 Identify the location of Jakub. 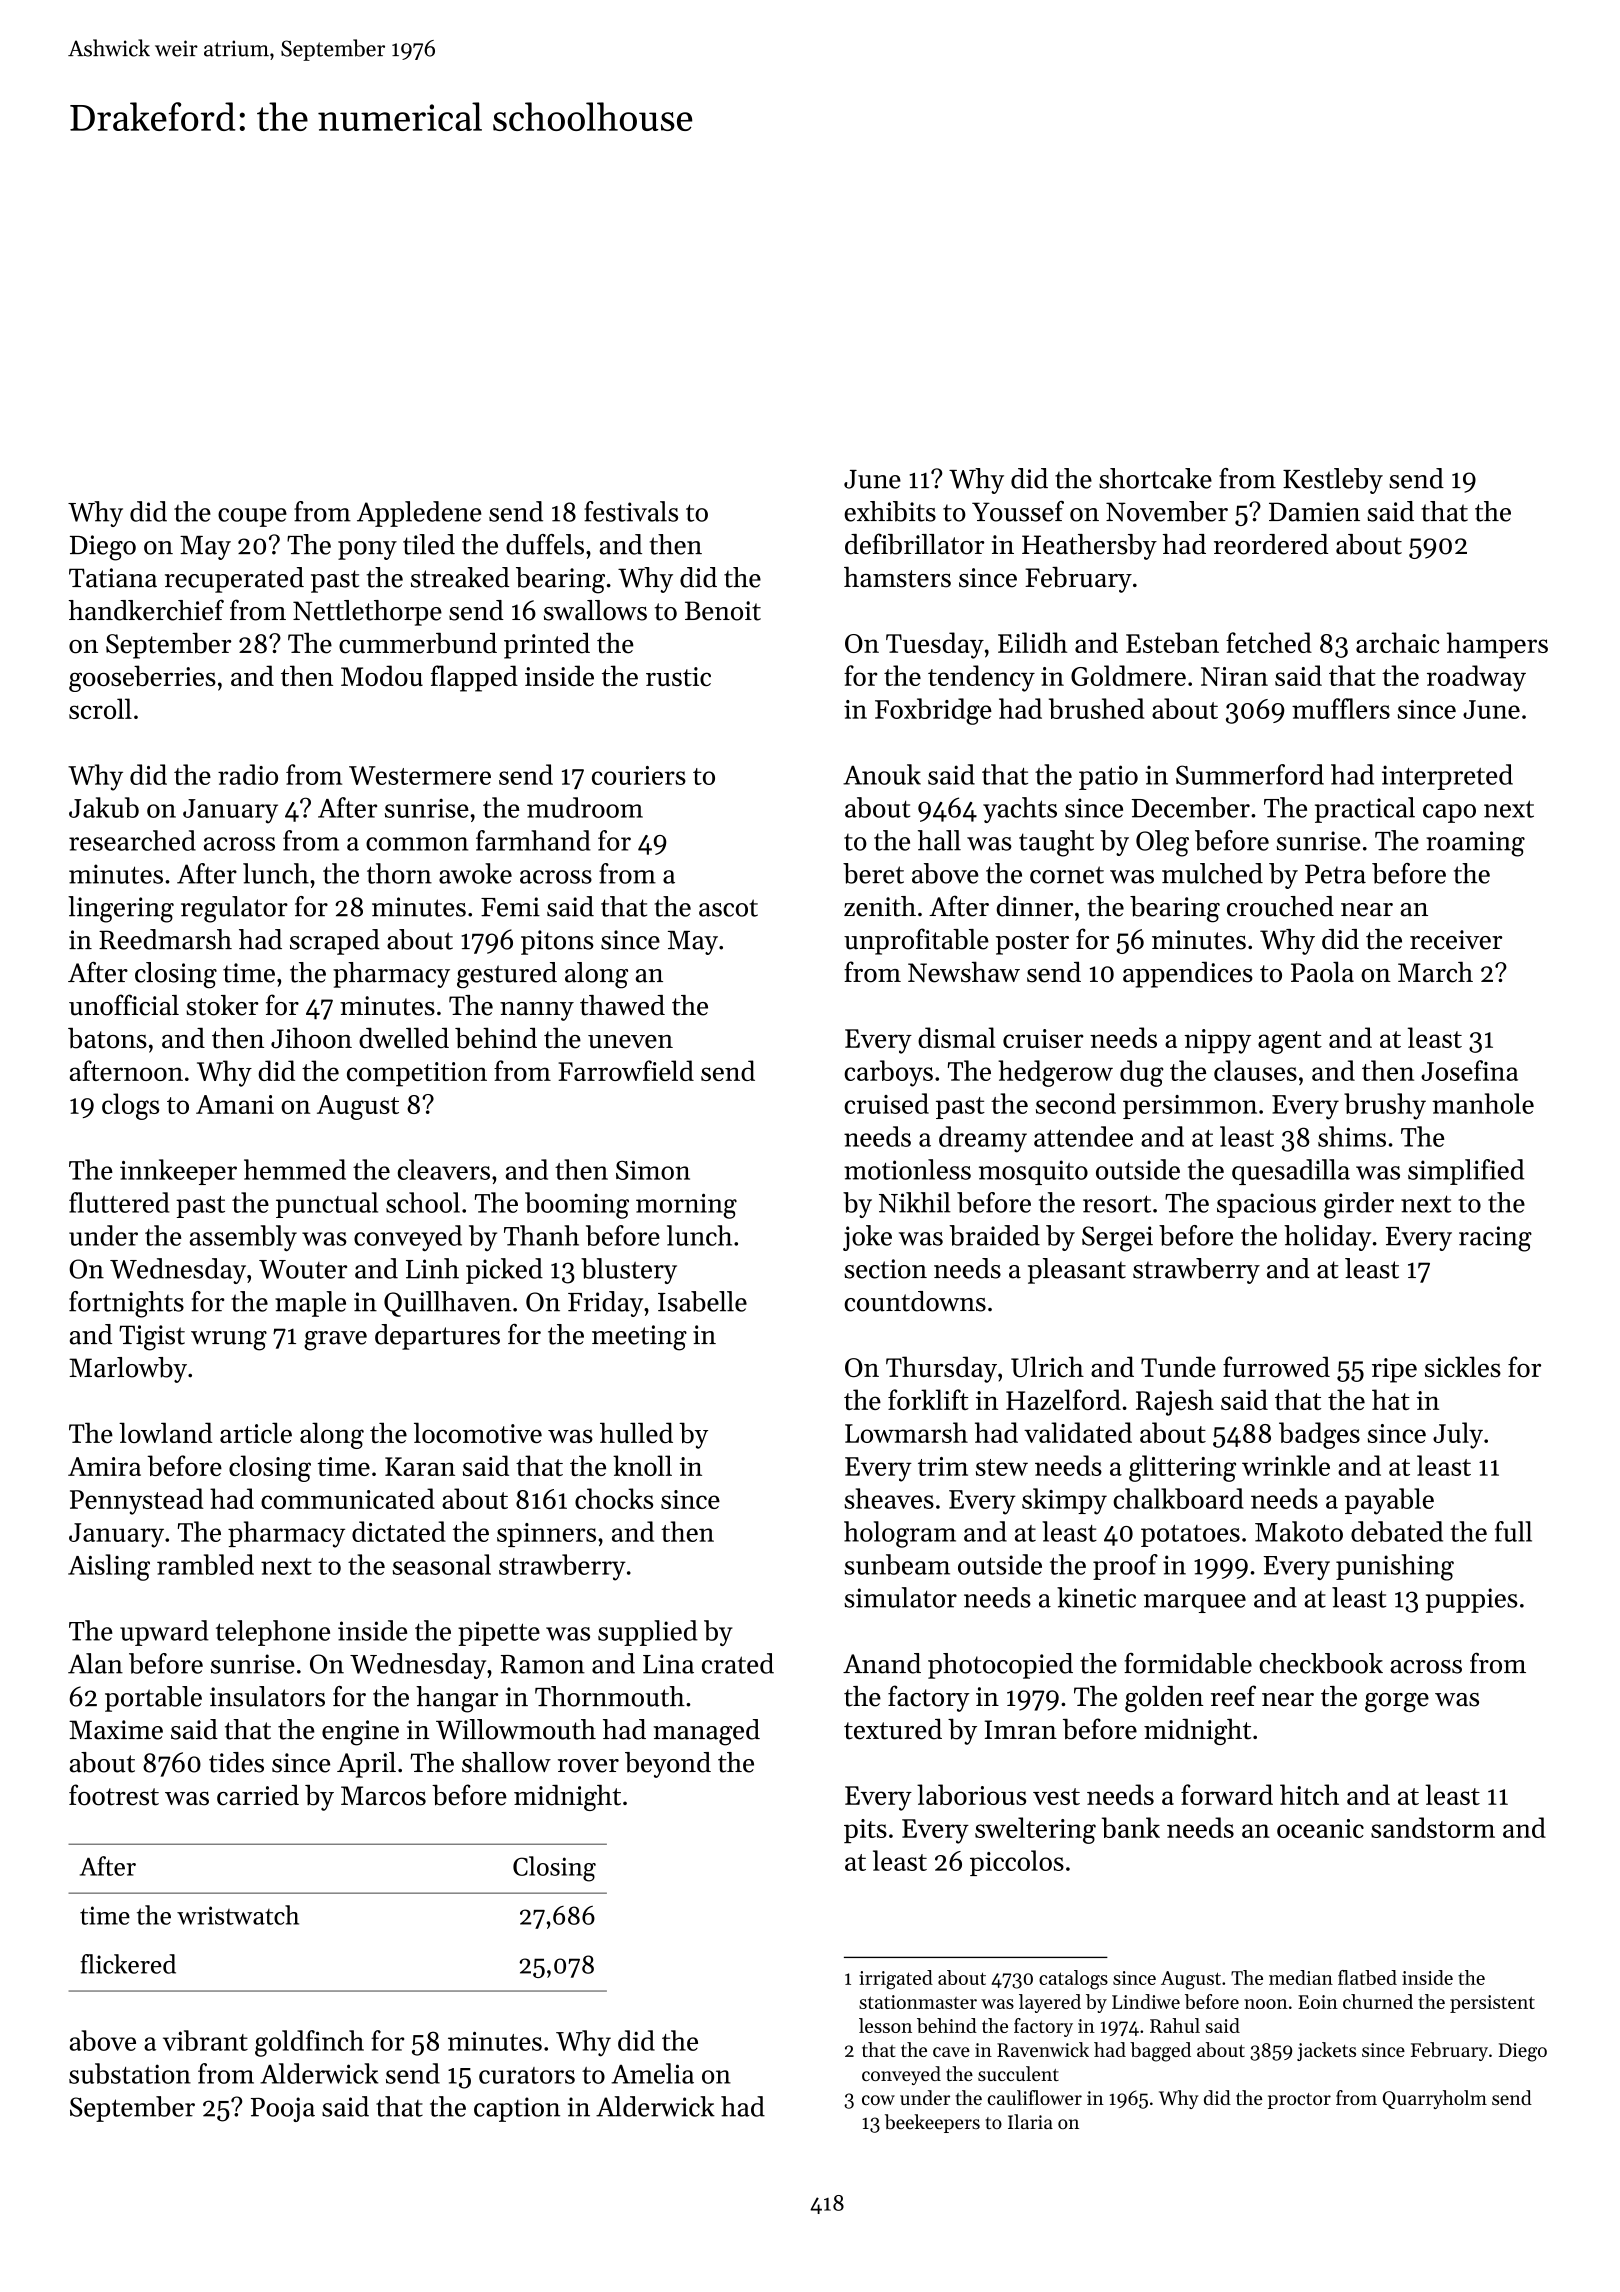
(104, 807).
